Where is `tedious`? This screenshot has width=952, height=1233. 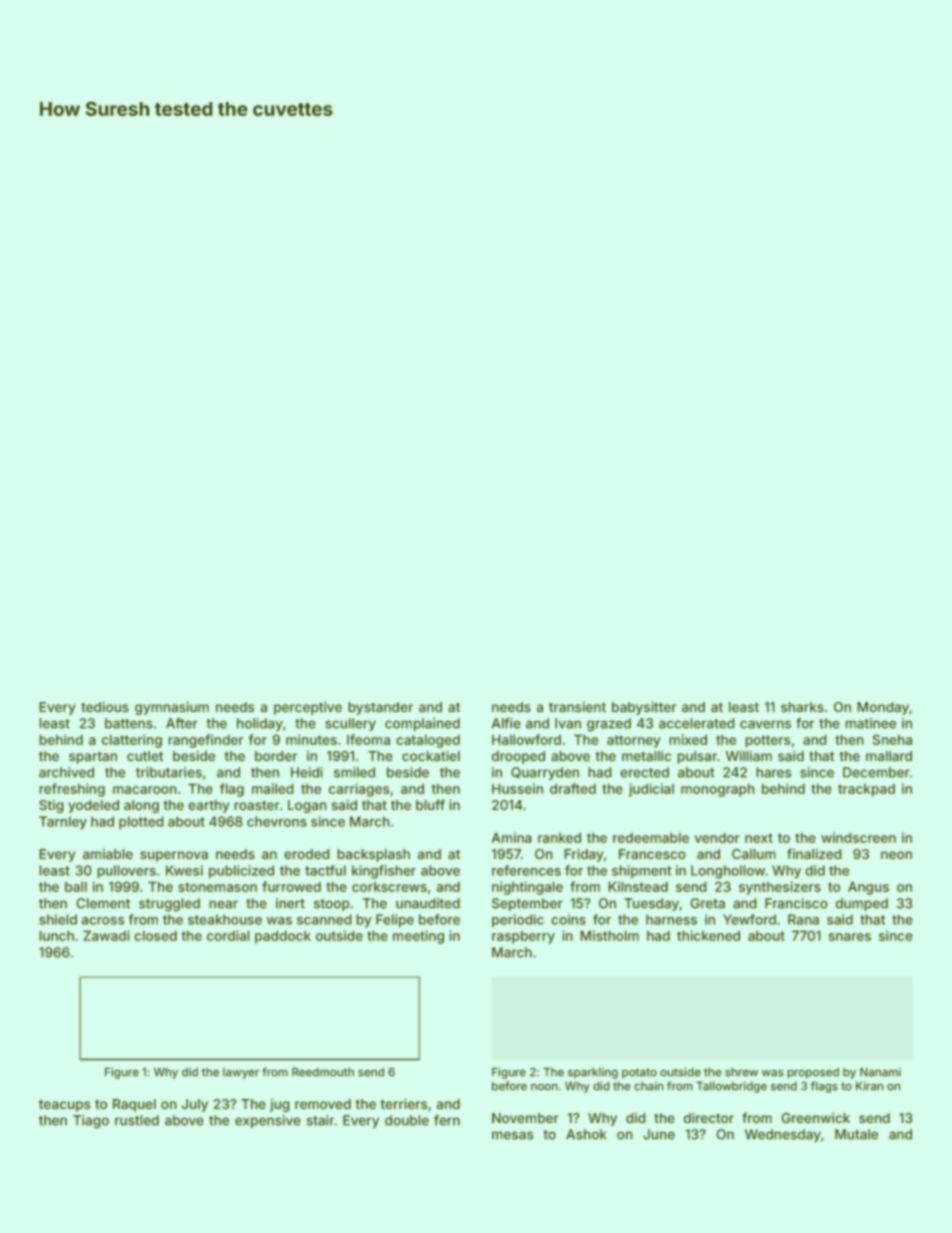
tedious is located at coordinates (105, 707).
